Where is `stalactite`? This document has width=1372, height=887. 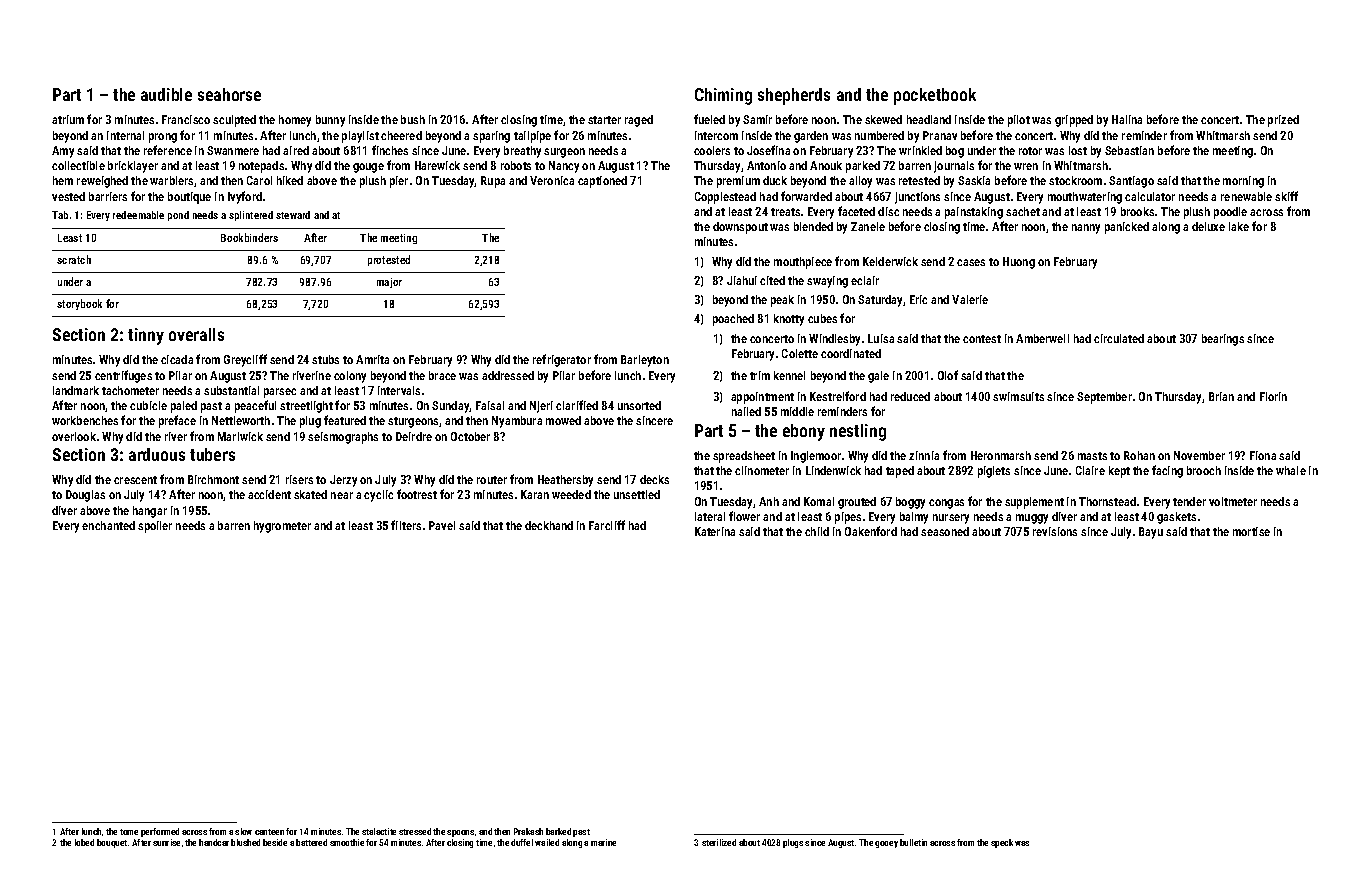 stalactite is located at coordinates (379, 831).
